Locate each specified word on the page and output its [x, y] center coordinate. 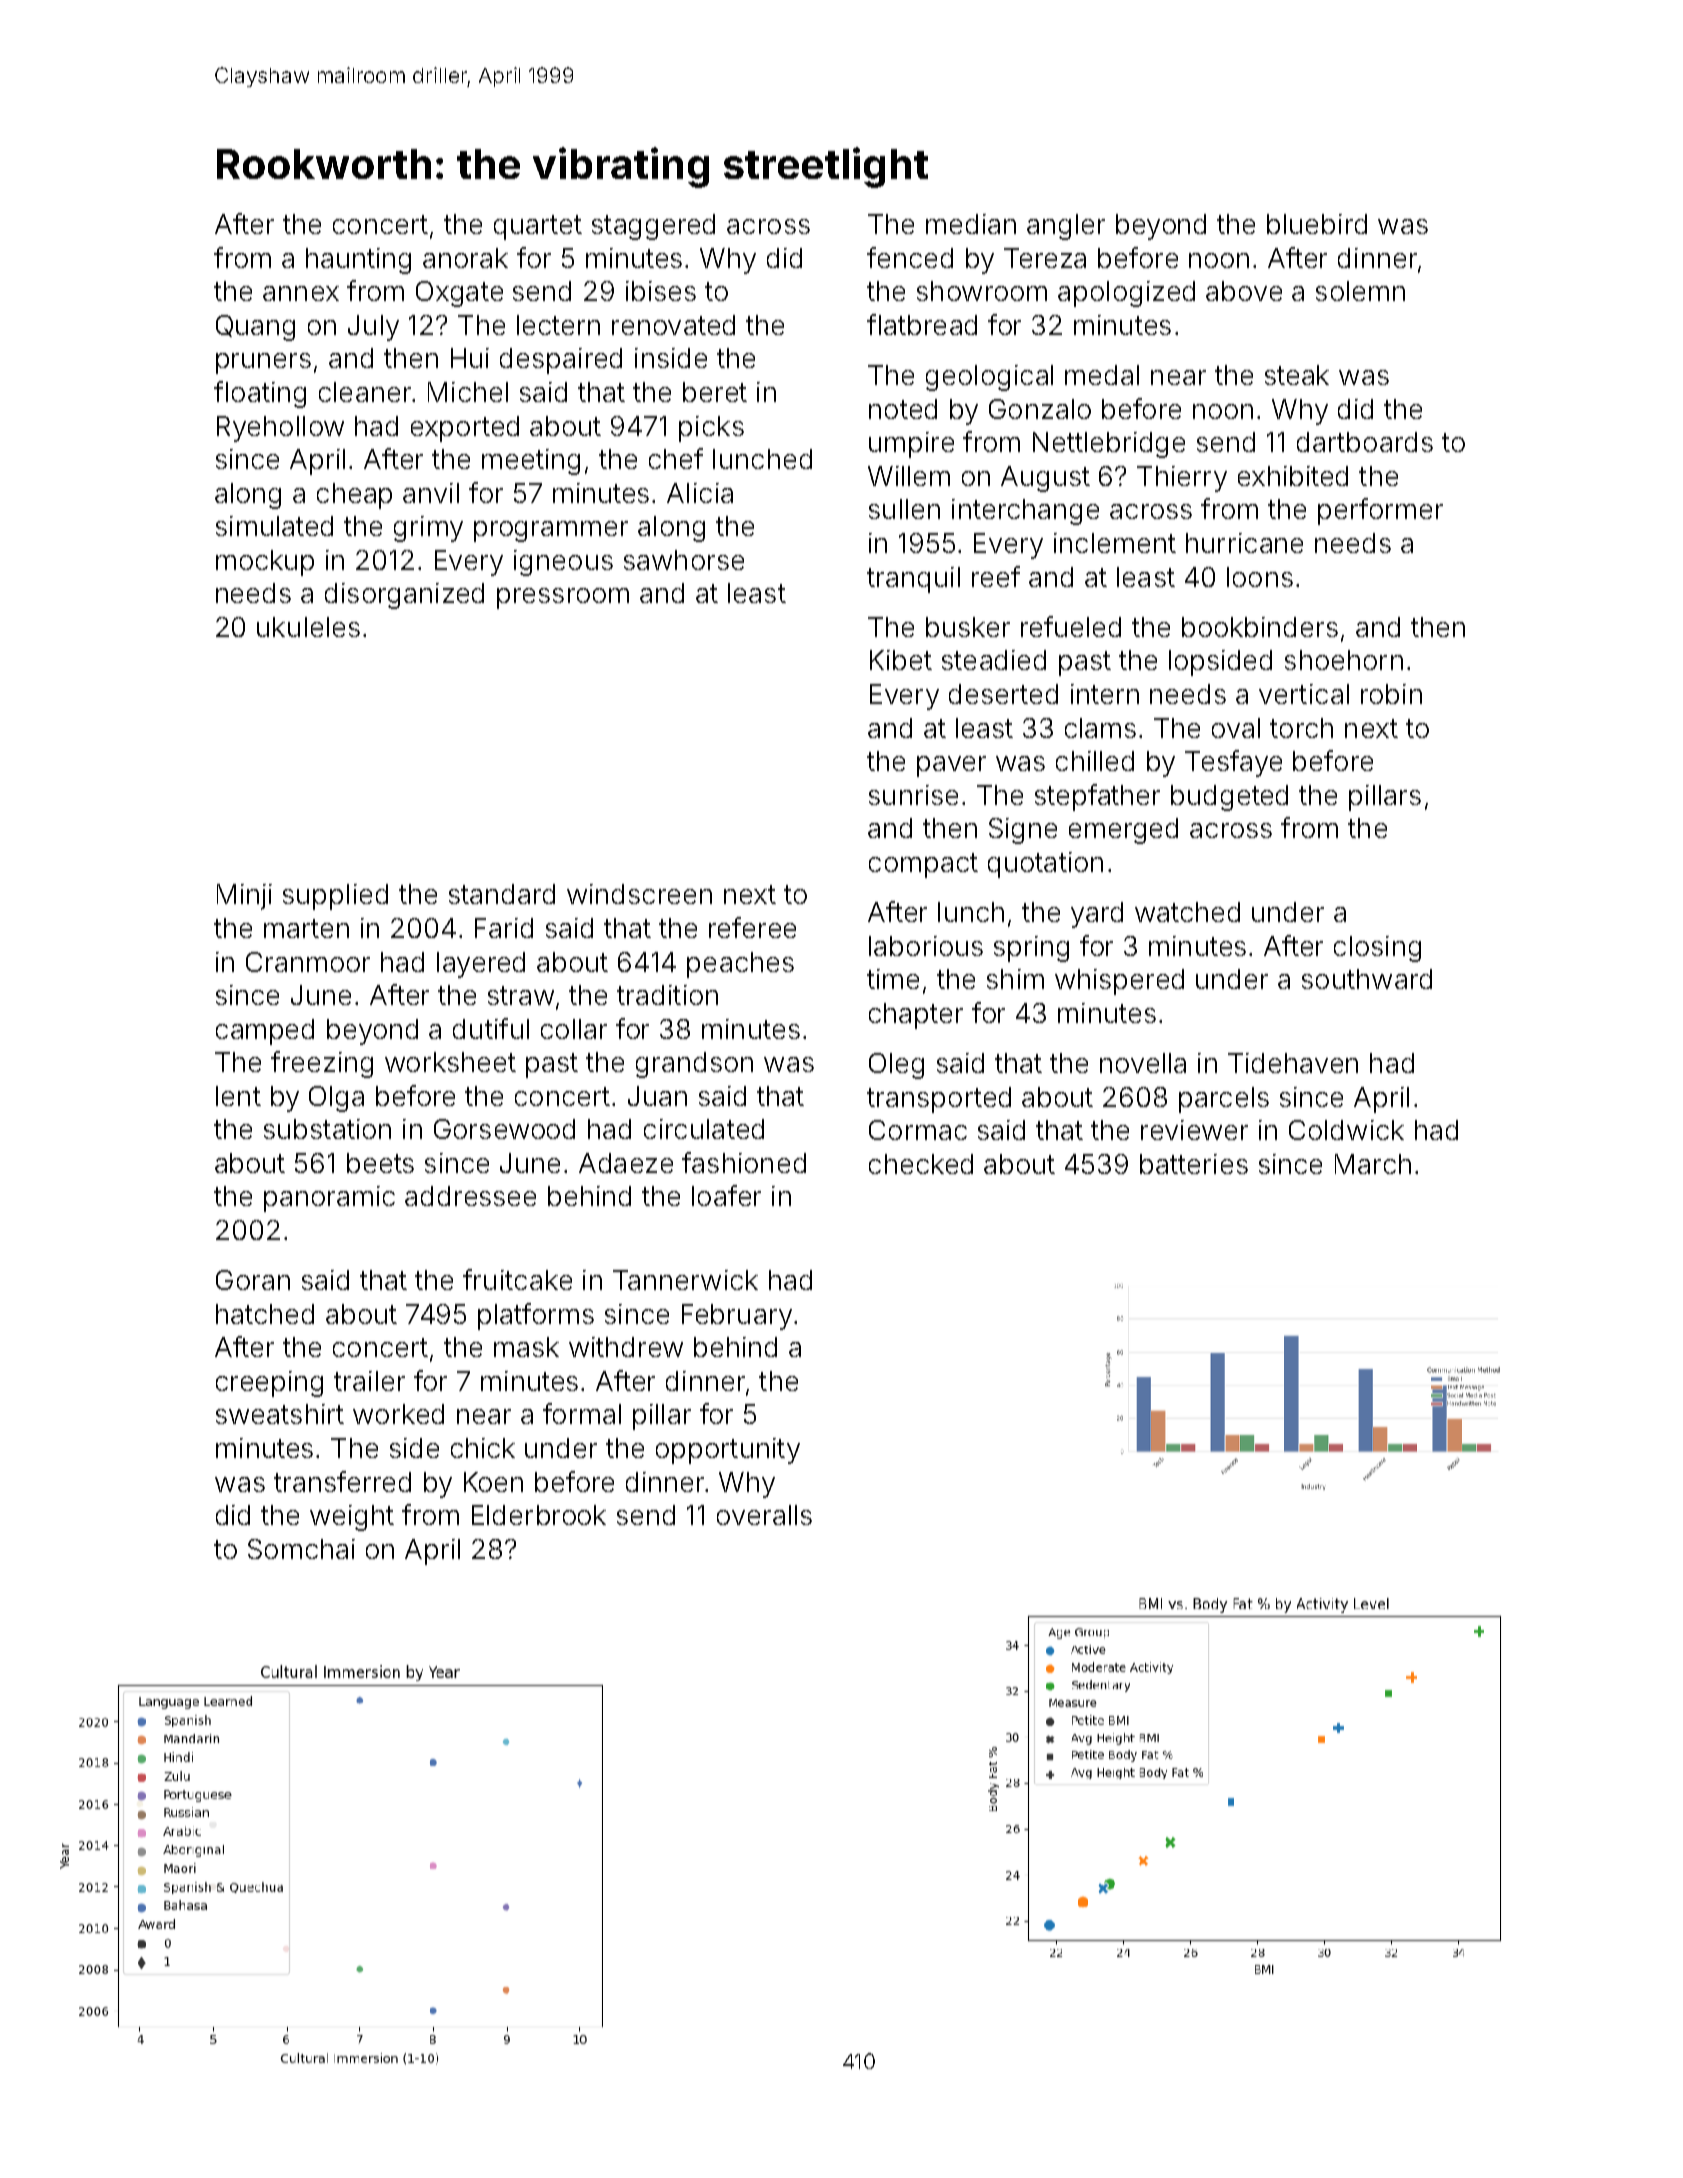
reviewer [1194, 1130]
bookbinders [1260, 627]
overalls [764, 1515]
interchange [1025, 512]
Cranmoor [308, 962]
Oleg [896, 1066]
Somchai [301, 1549]
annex [301, 293]
